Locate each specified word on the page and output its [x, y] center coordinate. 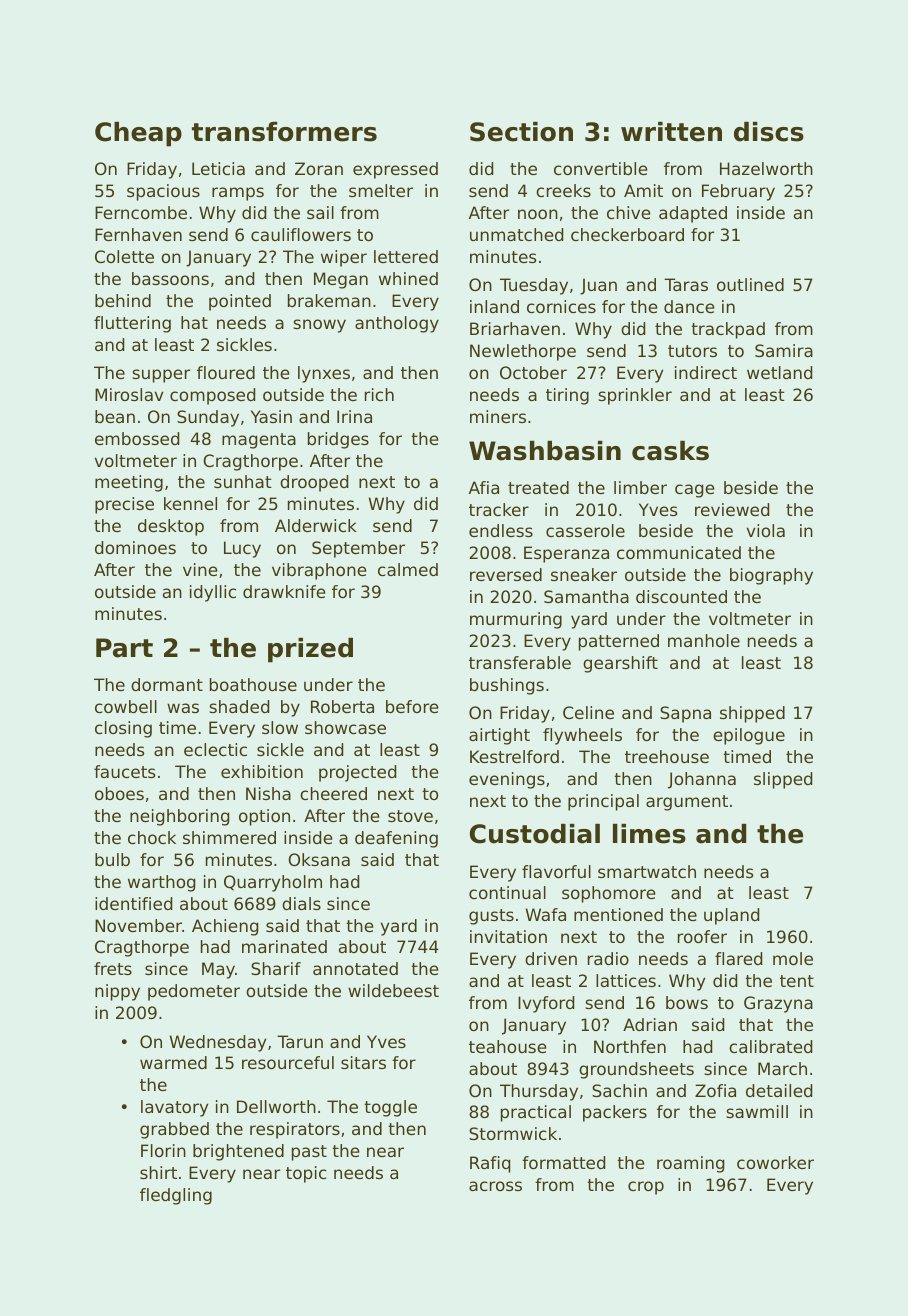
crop [646, 1188]
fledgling [176, 1196]
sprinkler [635, 396]
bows [687, 1002]
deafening [396, 839]
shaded [239, 706]
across [495, 1186]
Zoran [319, 168]
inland [494, 306]
